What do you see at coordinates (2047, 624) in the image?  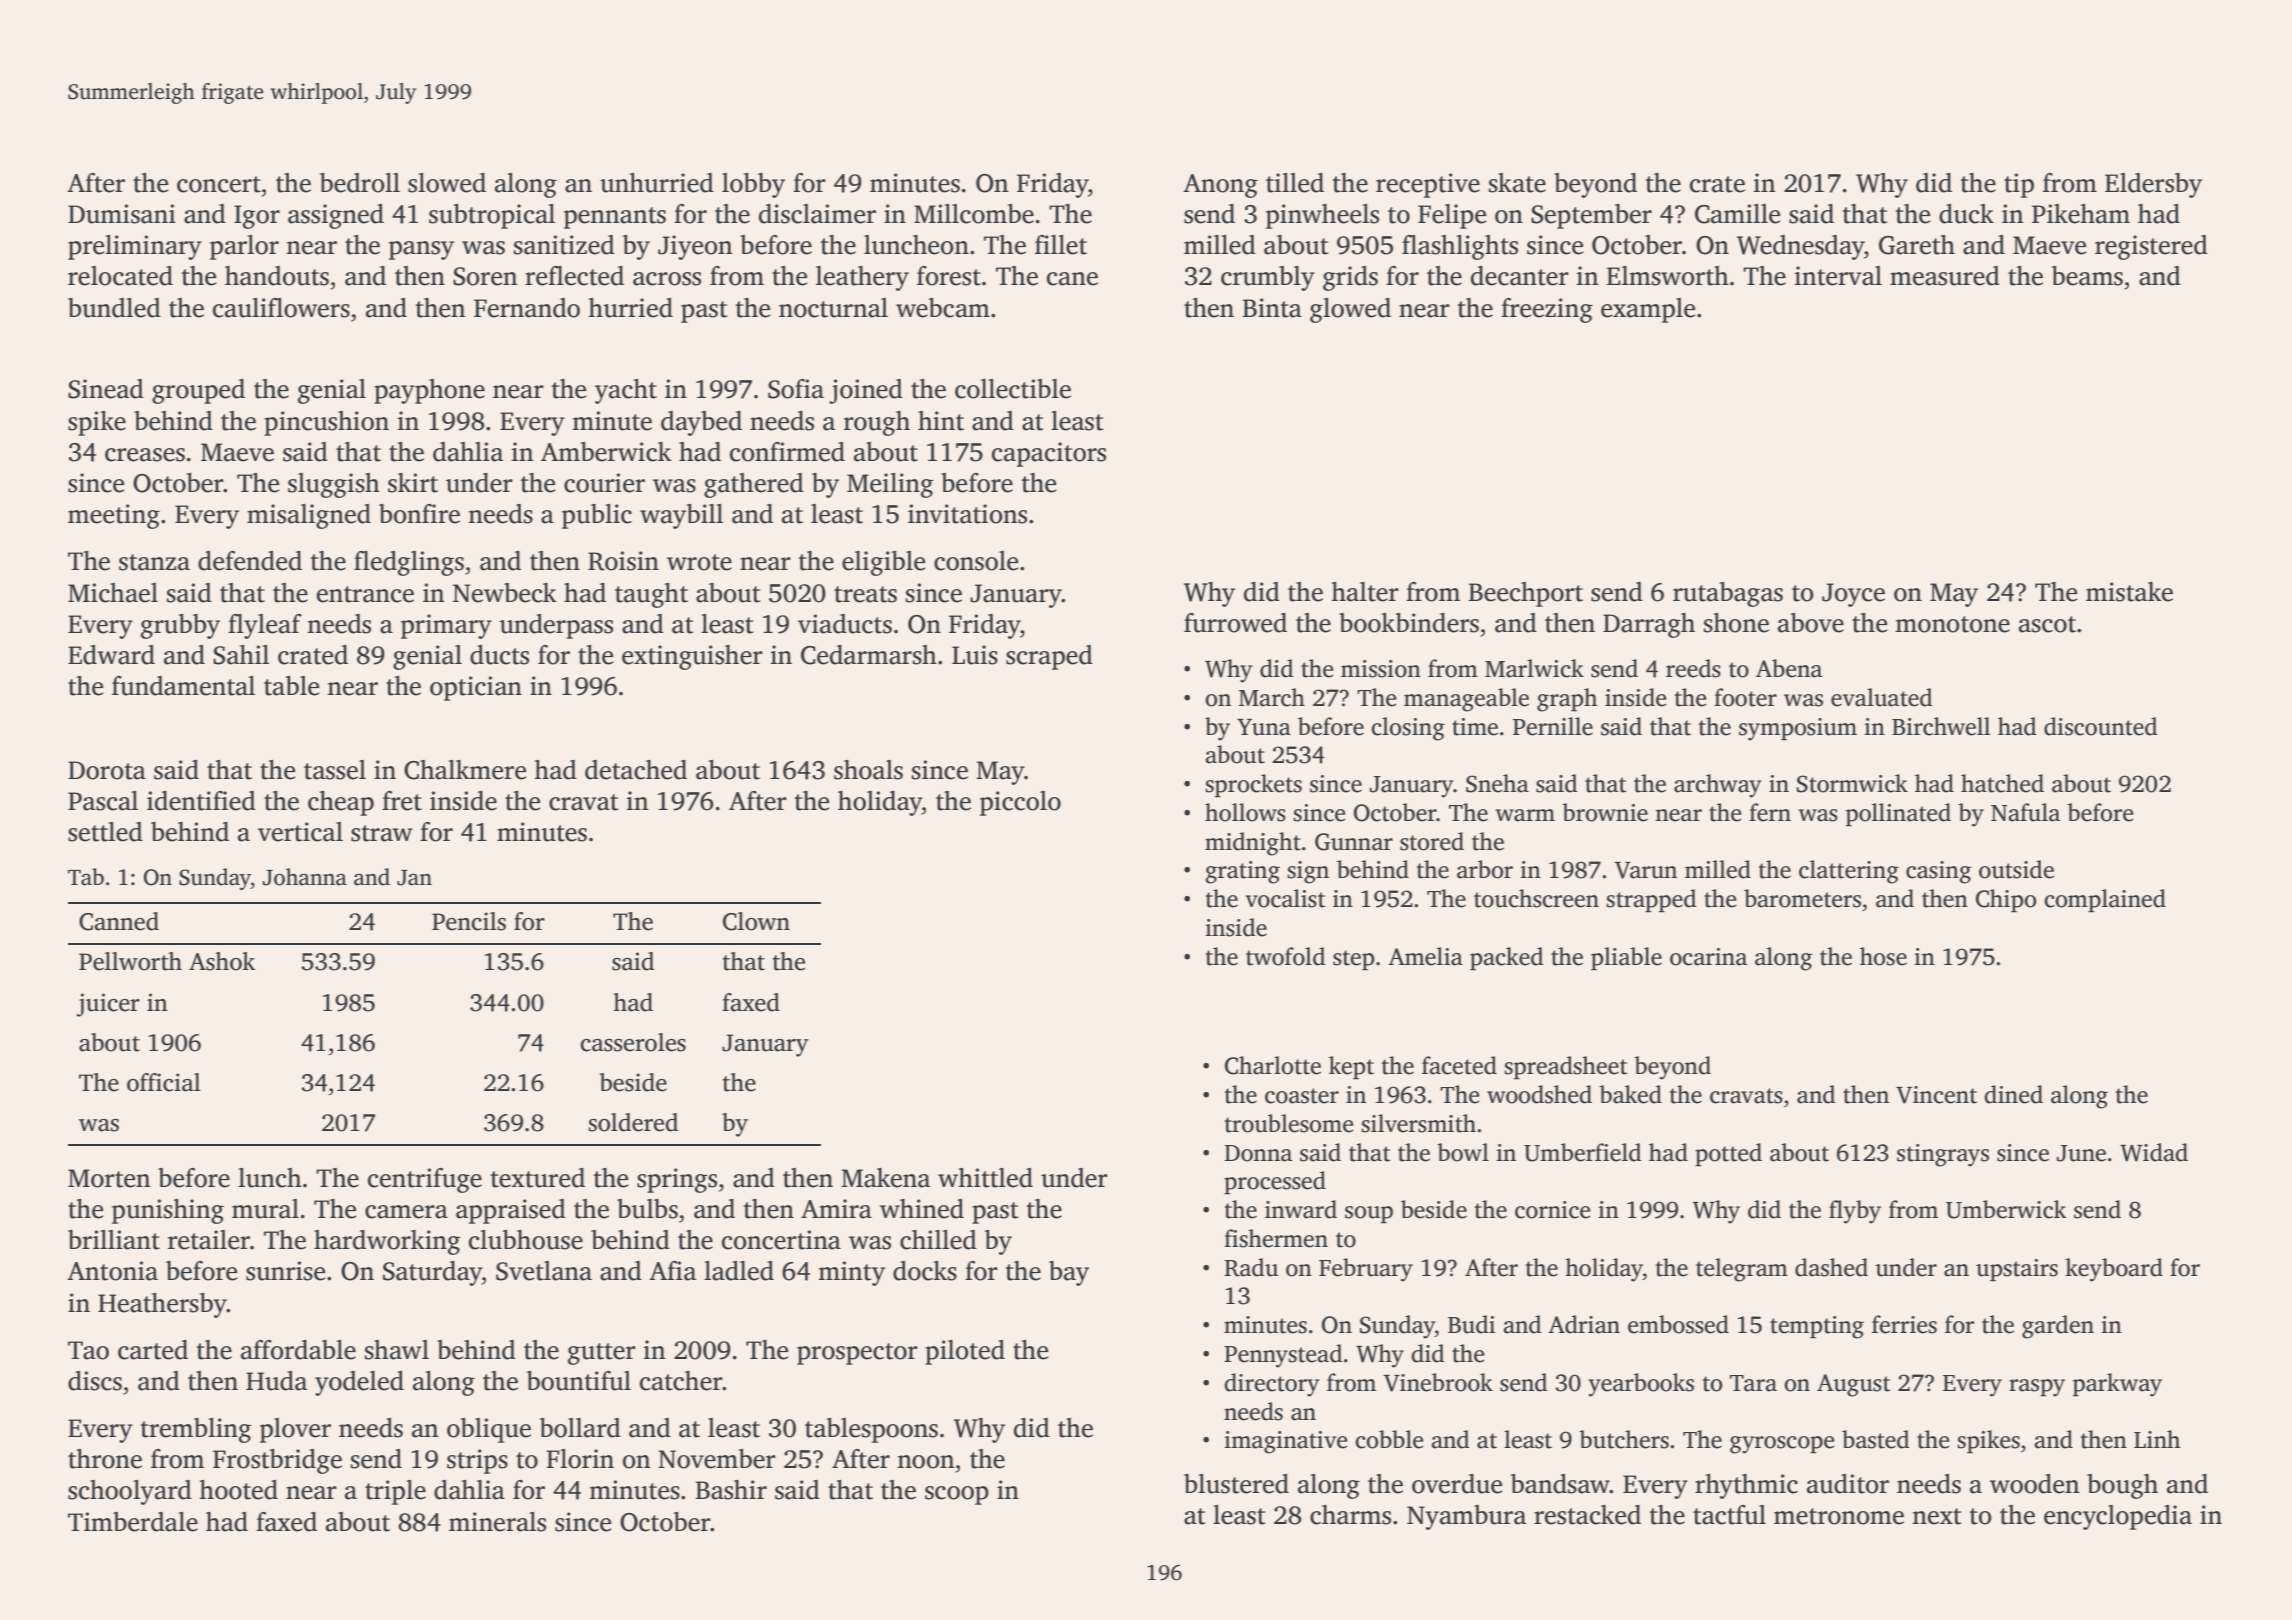 I see `ascot` at bounding box center [2047, 624].
